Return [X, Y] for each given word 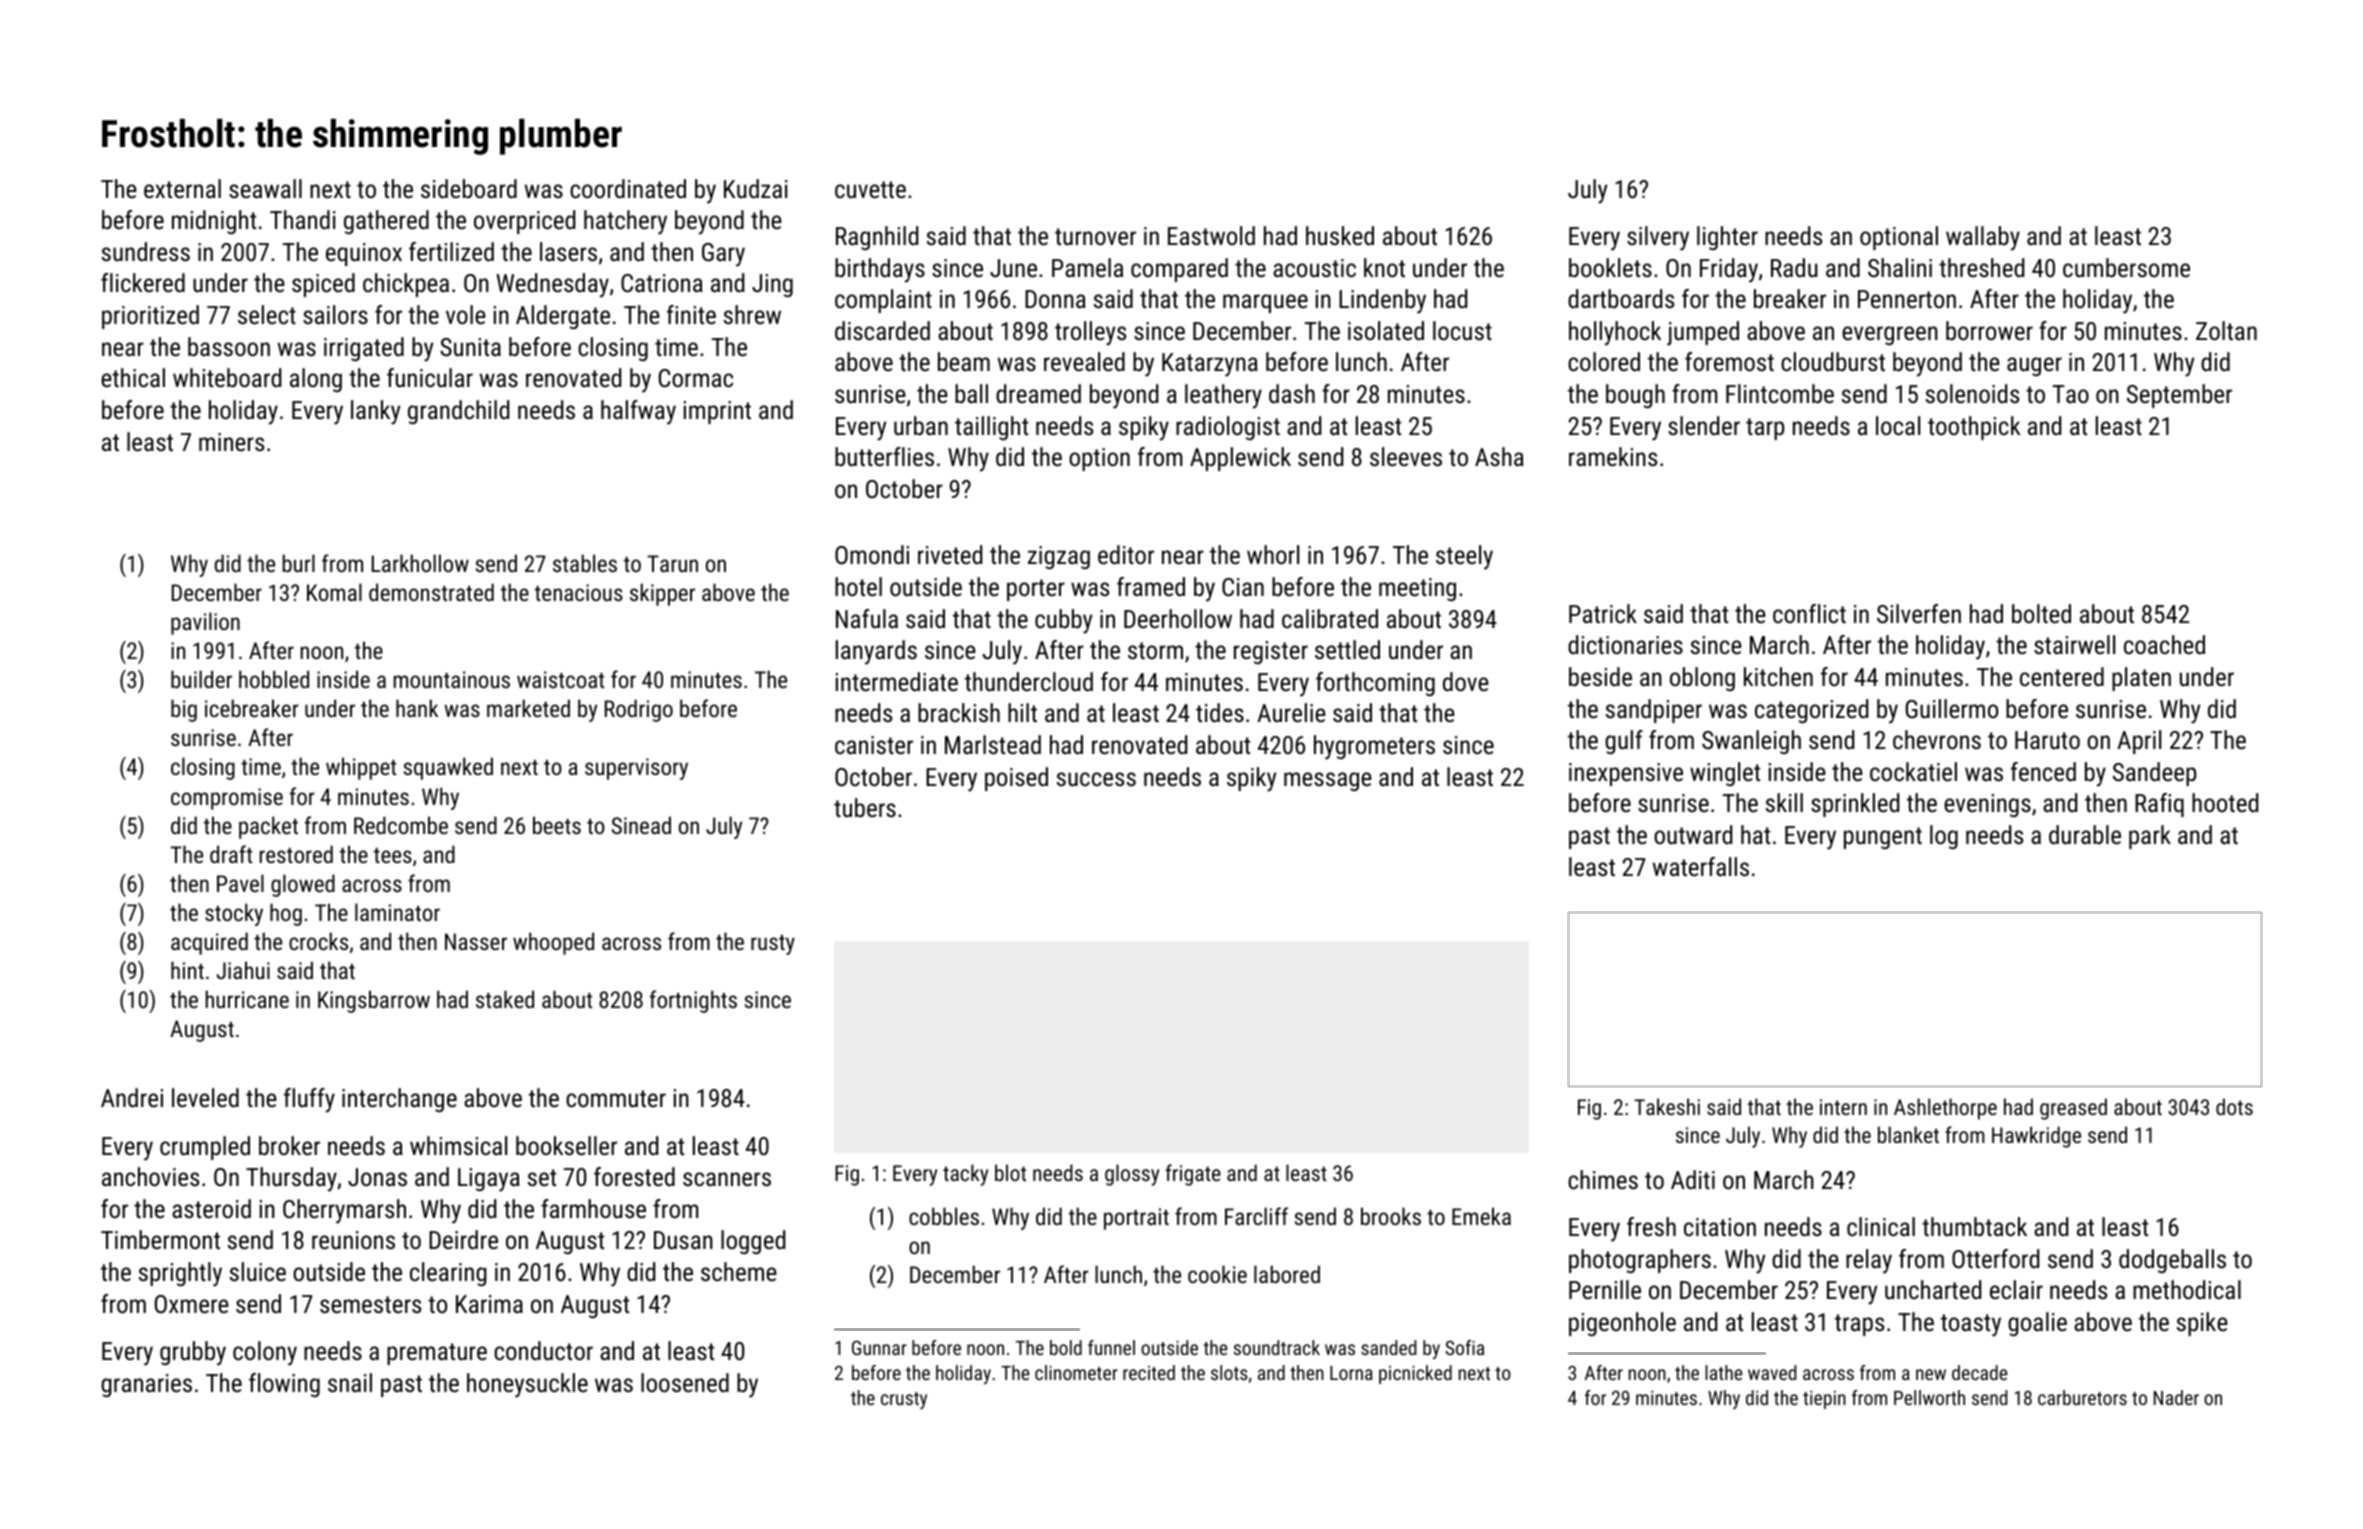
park [2150, 837]
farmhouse [593, 1208]
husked [1340, 235]
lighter [1727, 238]
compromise [227, 799]
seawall [265, 188]
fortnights [693, 1001]
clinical [1881, 1226]
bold [1066, 1347]
